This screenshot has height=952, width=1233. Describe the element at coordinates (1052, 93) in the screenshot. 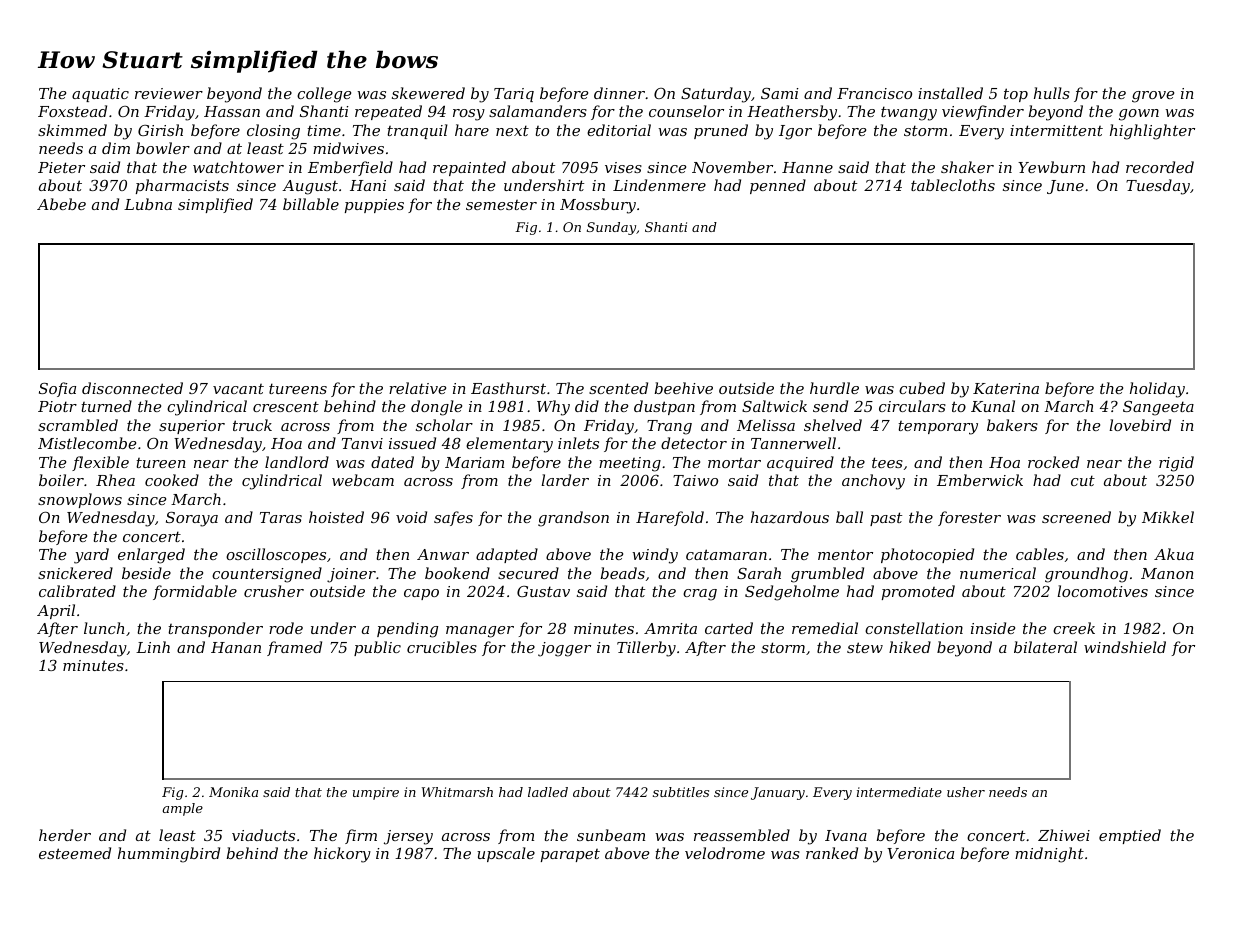

I see `hulls` at that location.
